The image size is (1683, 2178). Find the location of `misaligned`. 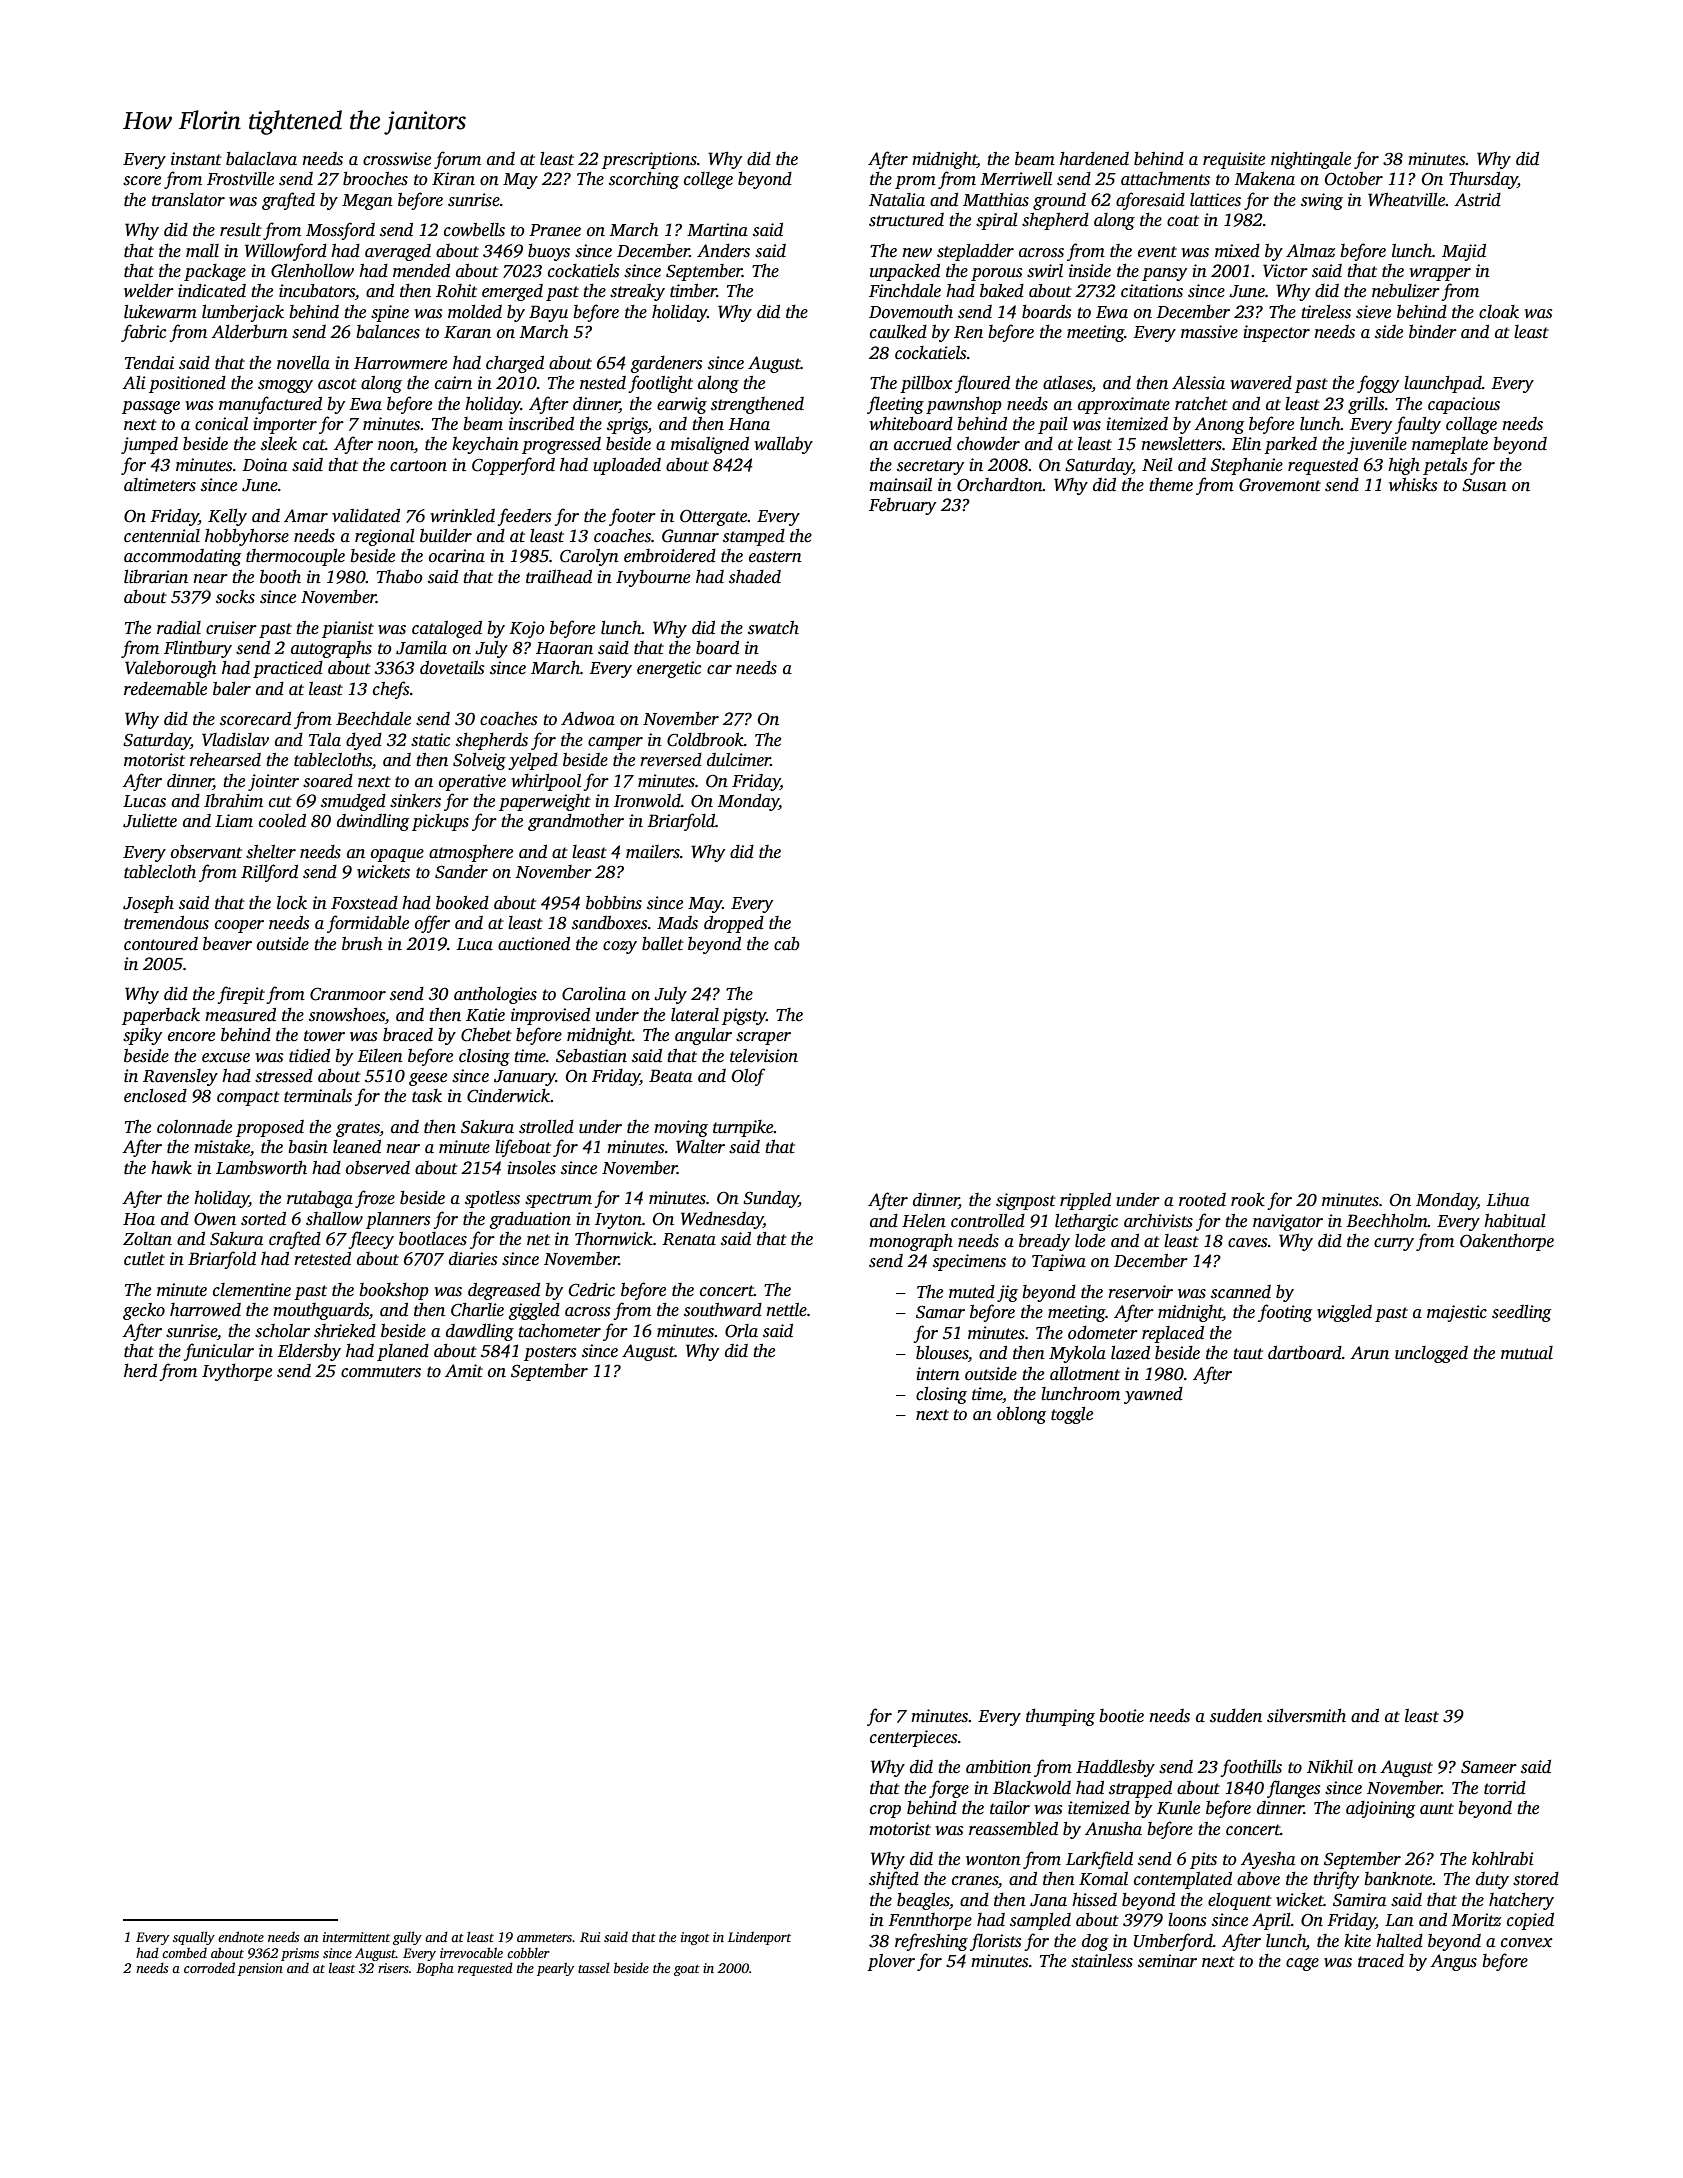

misaligned is located at coordinates (710, 445).
